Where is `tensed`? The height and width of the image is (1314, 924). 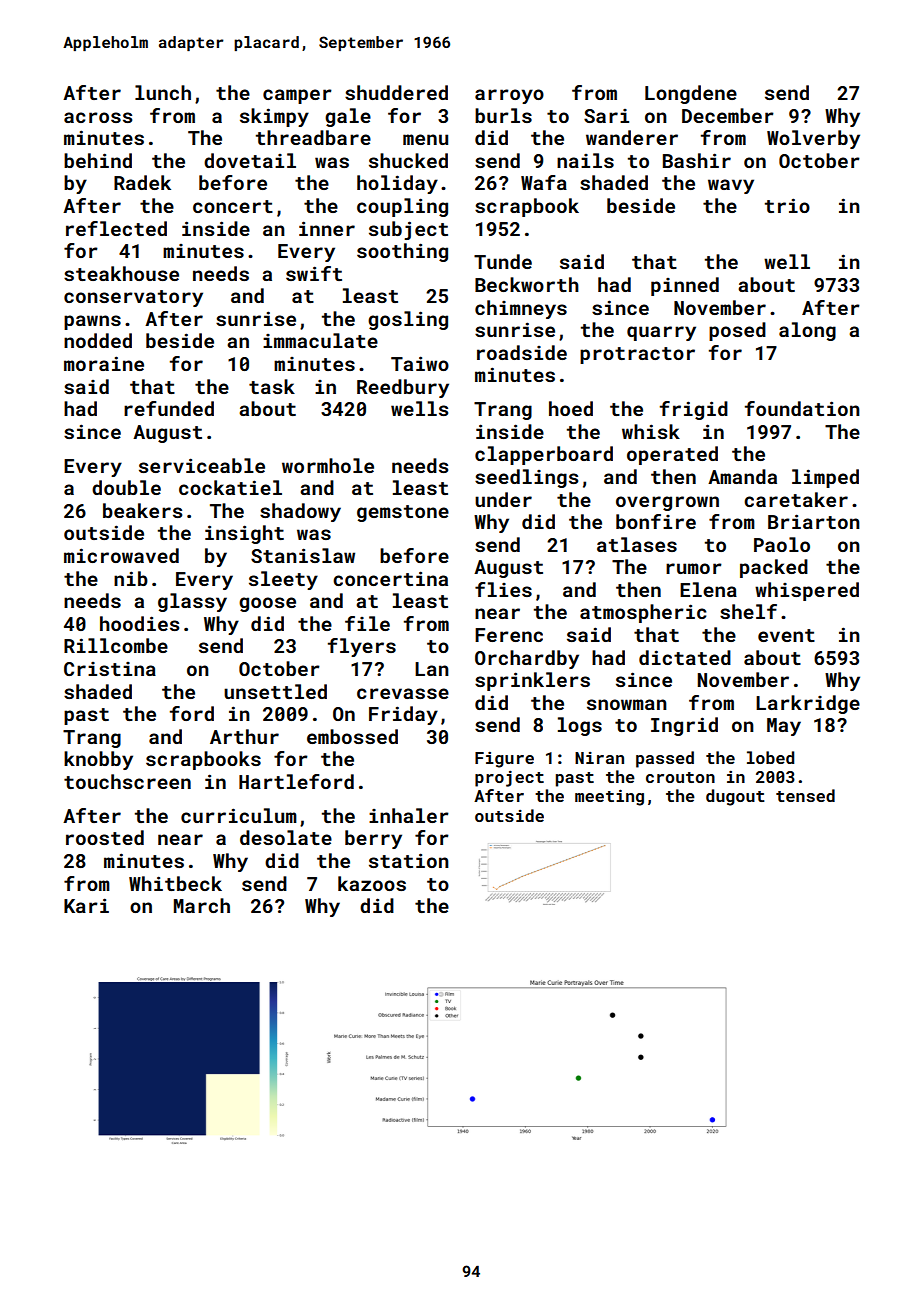 tensed is located at coordinates (805, 795).
